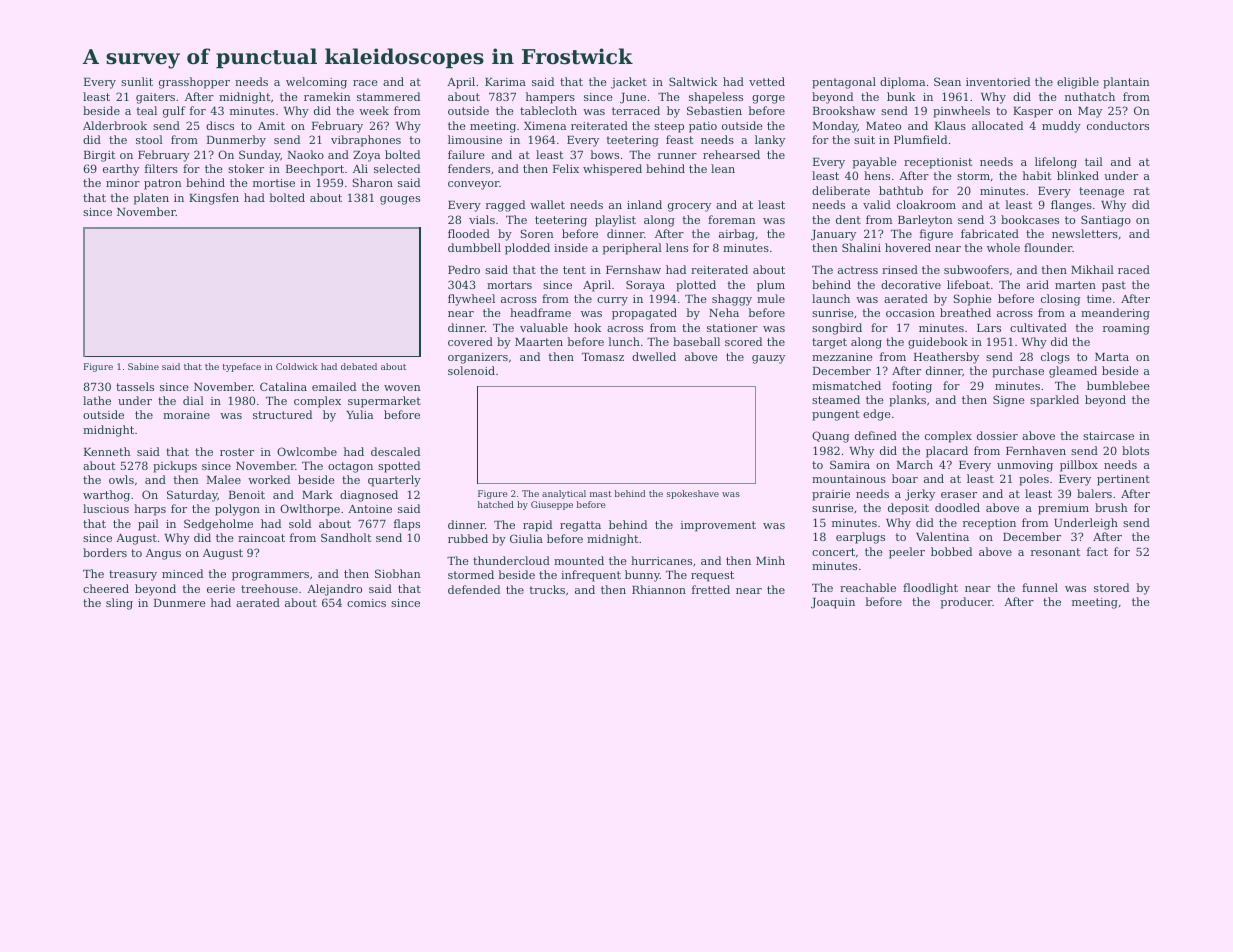  I want to click on Sabine, so click(143, 366).
